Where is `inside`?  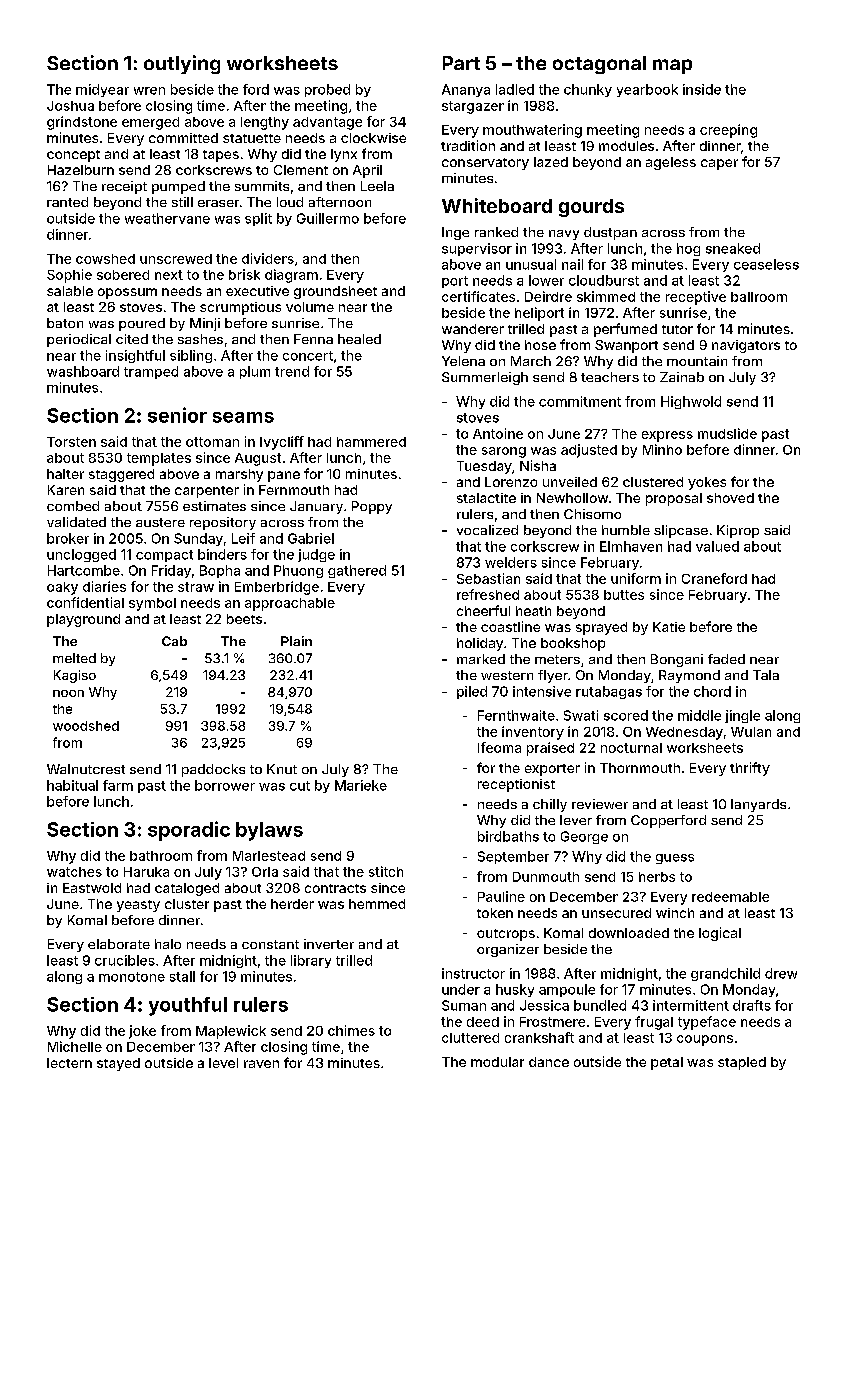 inside is located at coordinates (702, 89).
